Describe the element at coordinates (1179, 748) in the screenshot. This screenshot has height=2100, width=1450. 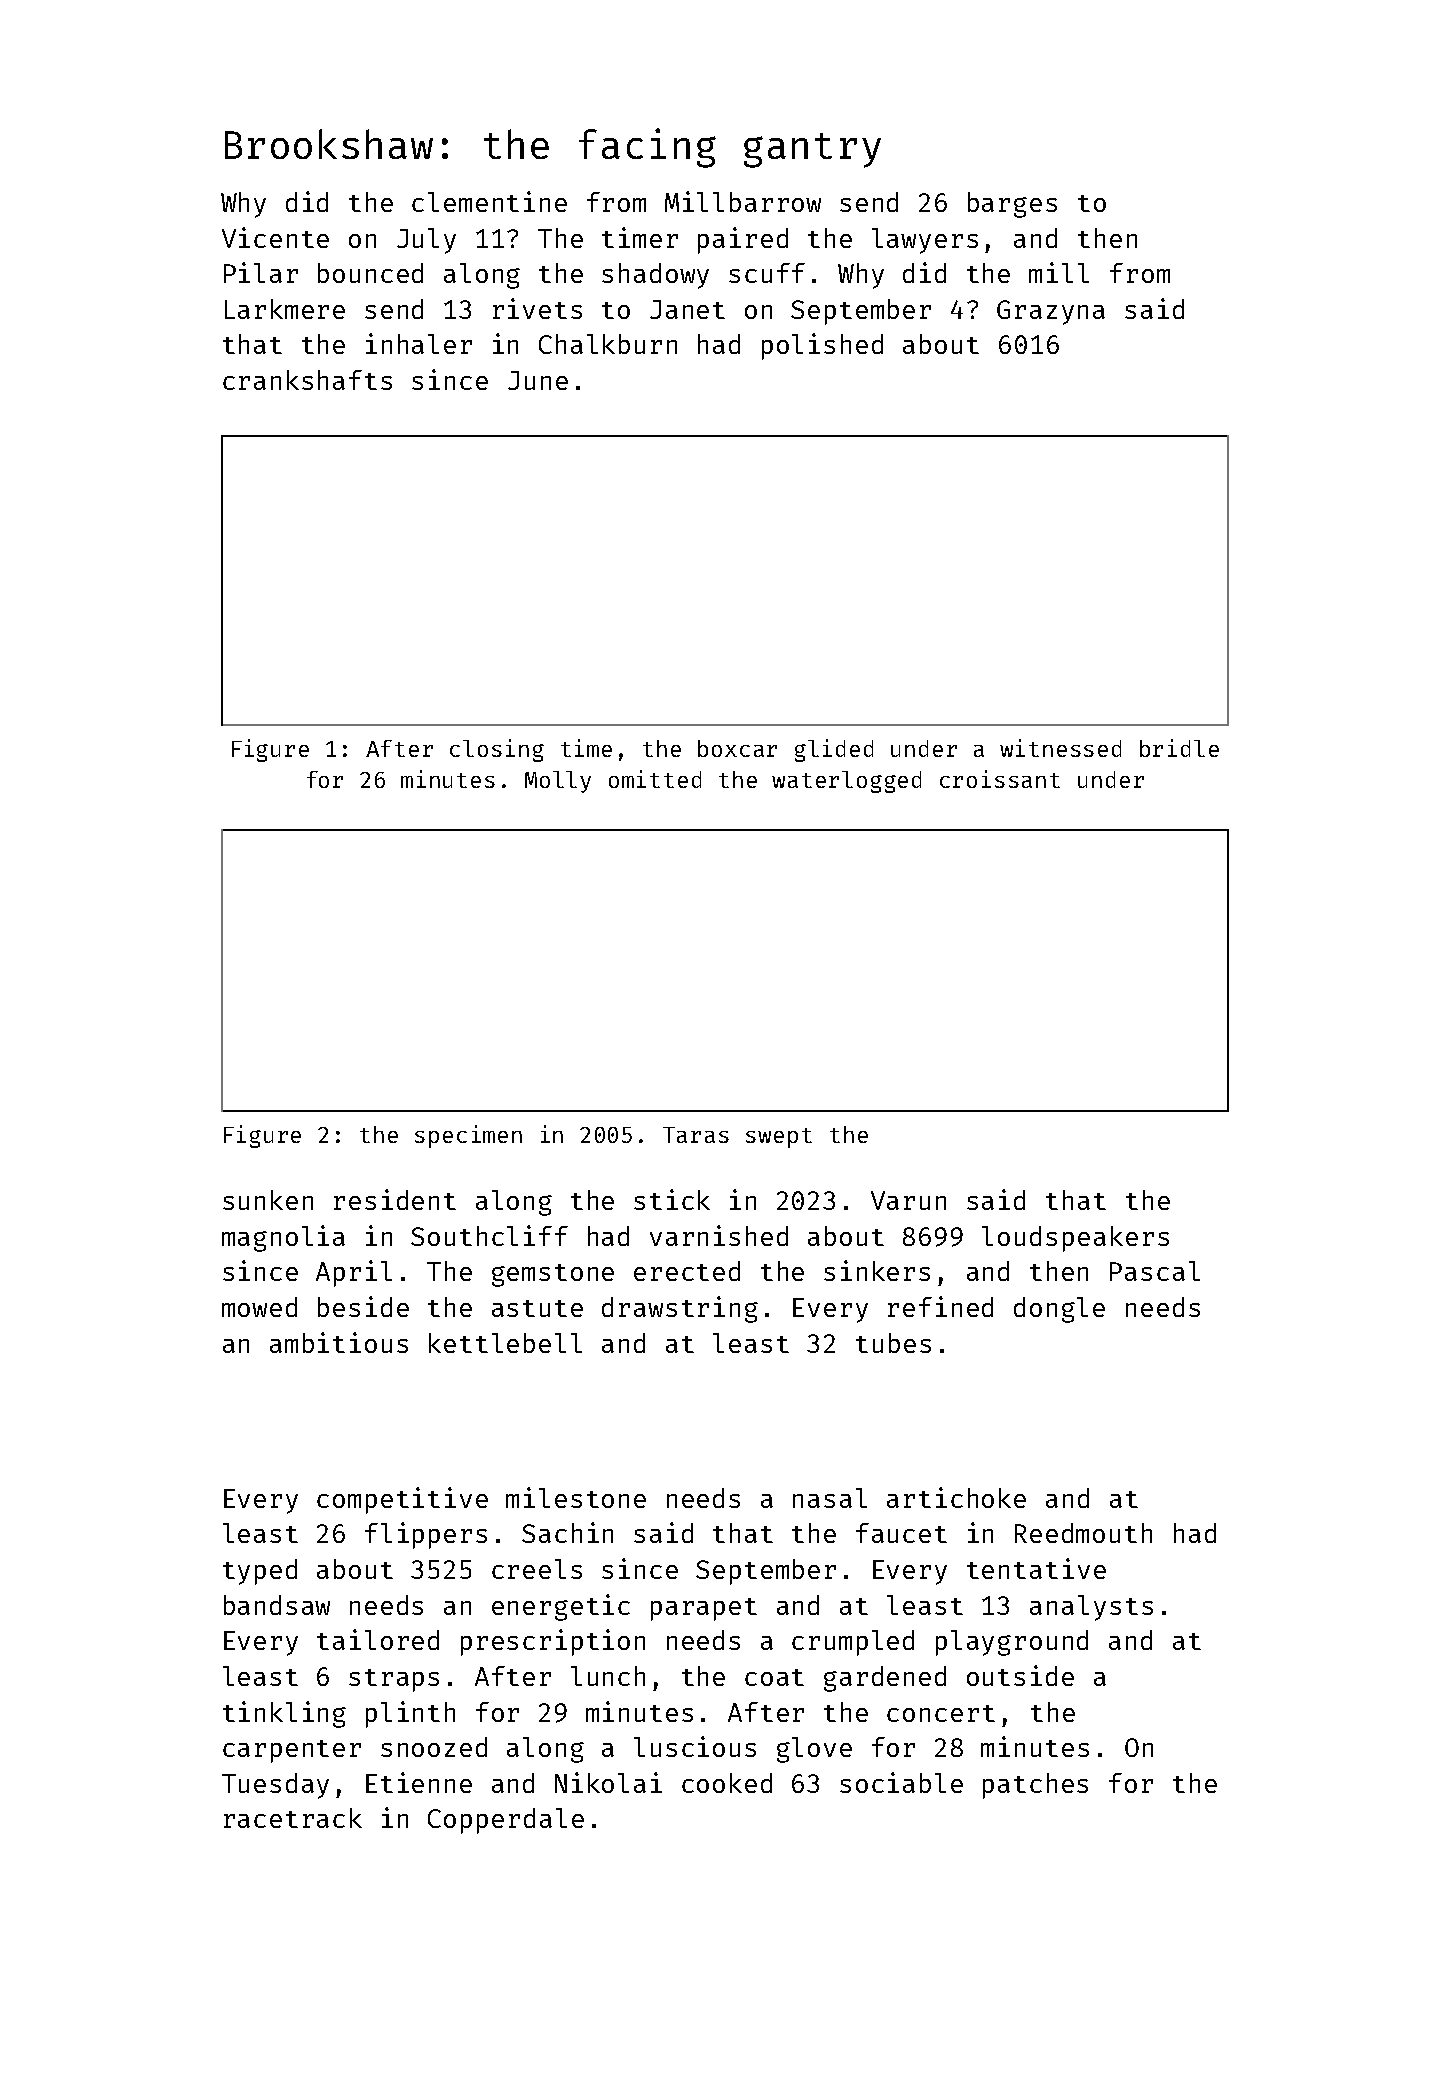
I see `bridle` at that location.
